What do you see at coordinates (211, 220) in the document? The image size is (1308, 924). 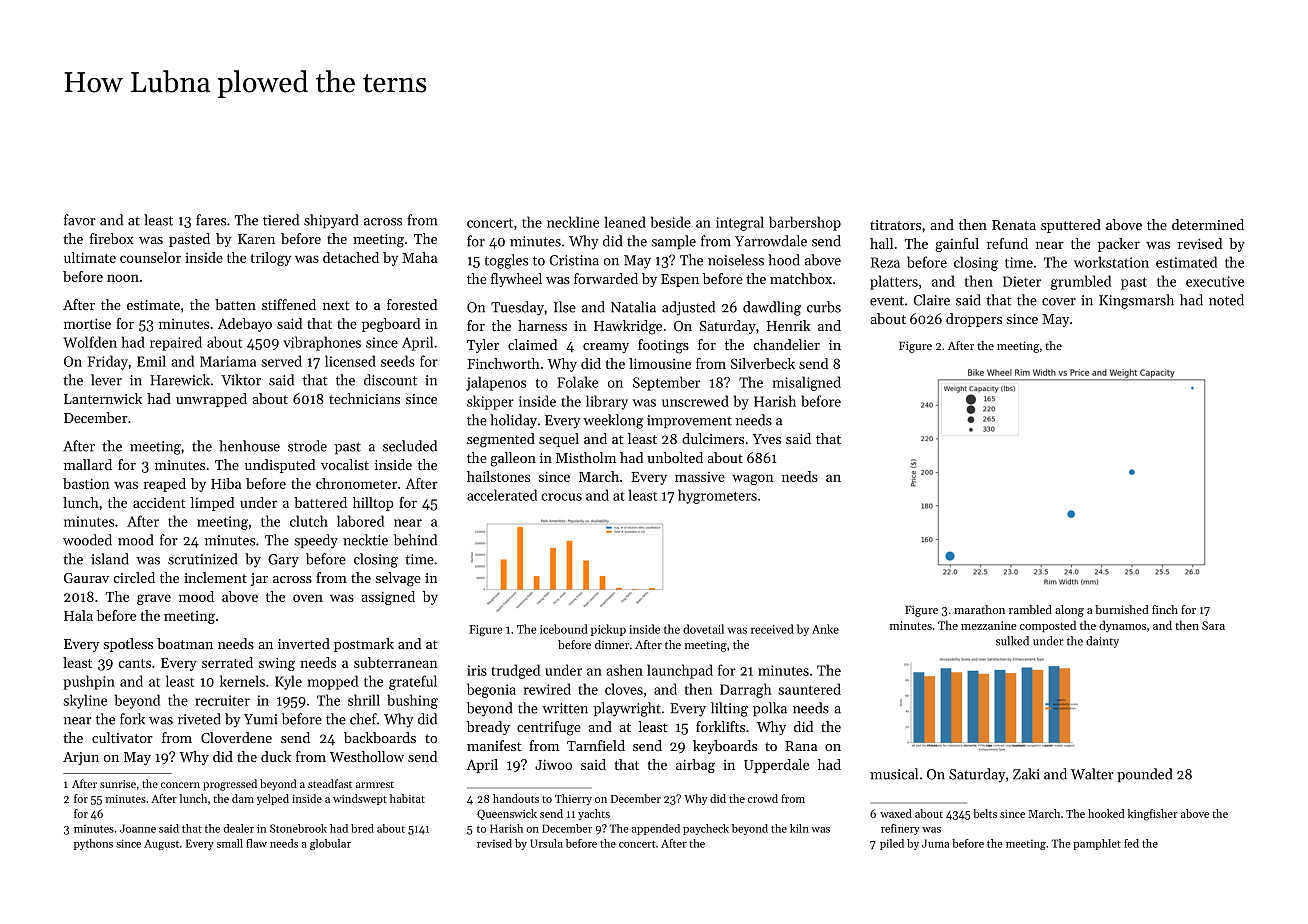 I see `fares` at bounding box center [211, 220].
